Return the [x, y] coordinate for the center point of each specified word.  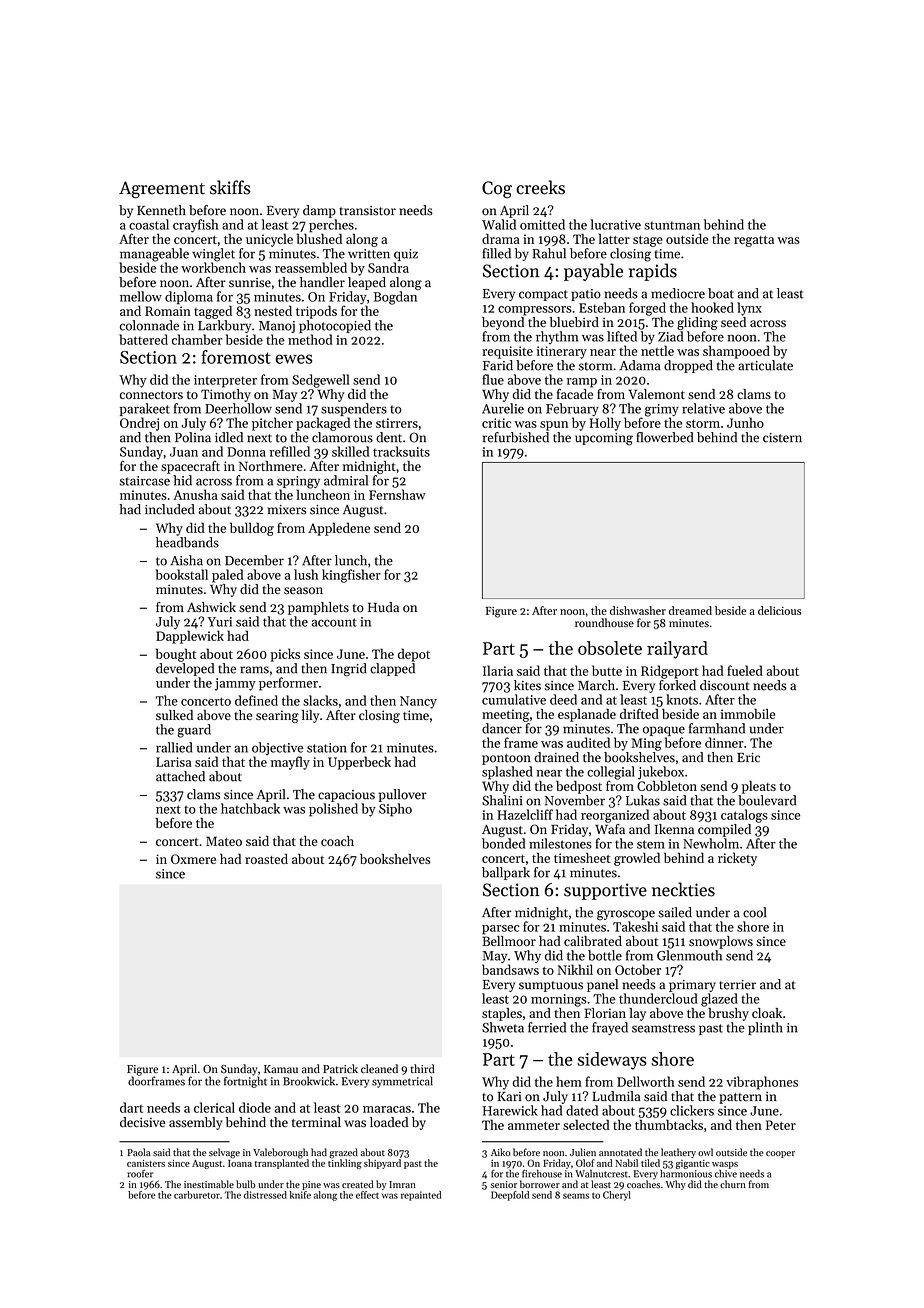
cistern [782, 438]
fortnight [245, 1082]
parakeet [145, 409]
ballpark [506, 873]
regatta [754, 241]
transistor [368, 211]
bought [176, 655]
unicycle [269, 240]
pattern [740, 1098]
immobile [747, 713]
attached [180, 776]
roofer [140, 1174]
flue [493, 379]
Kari [510, 1096]
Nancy [418, 702]
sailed [675, 912]
